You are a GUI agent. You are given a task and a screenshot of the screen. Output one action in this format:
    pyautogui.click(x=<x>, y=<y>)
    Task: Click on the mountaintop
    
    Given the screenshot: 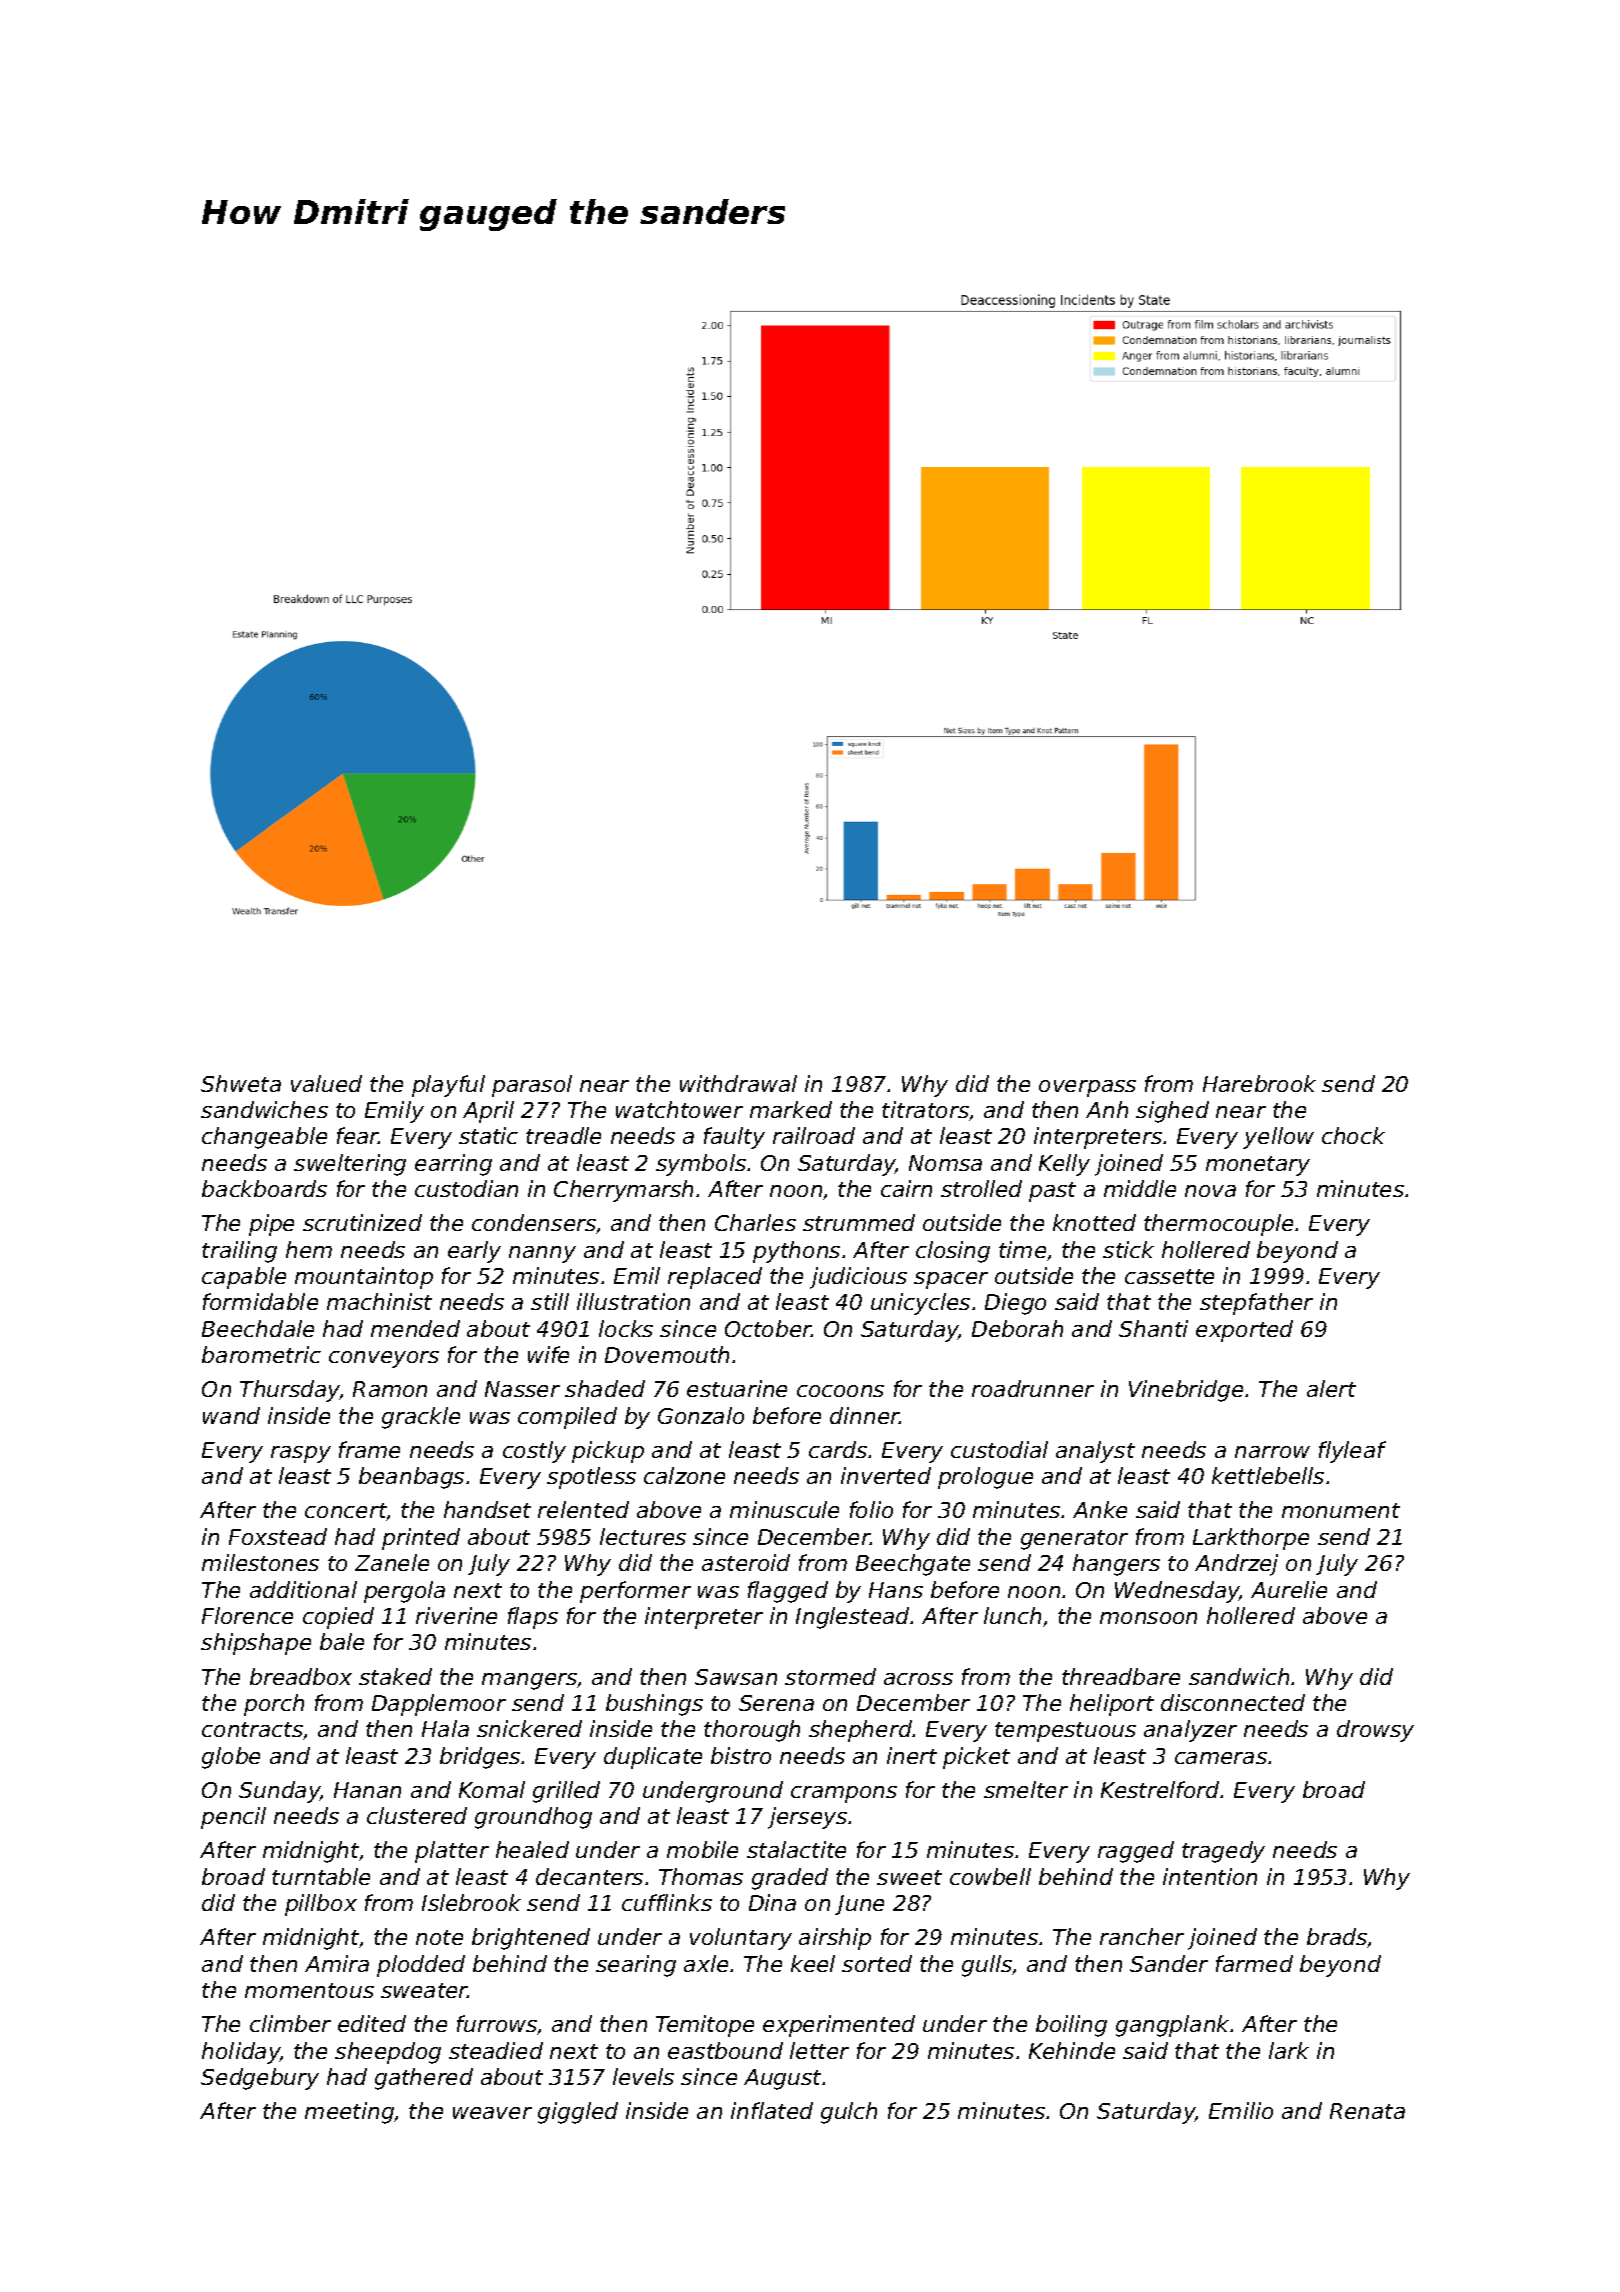 What is the action you would take?
    pyautogui.click(x=364, y=1278)
